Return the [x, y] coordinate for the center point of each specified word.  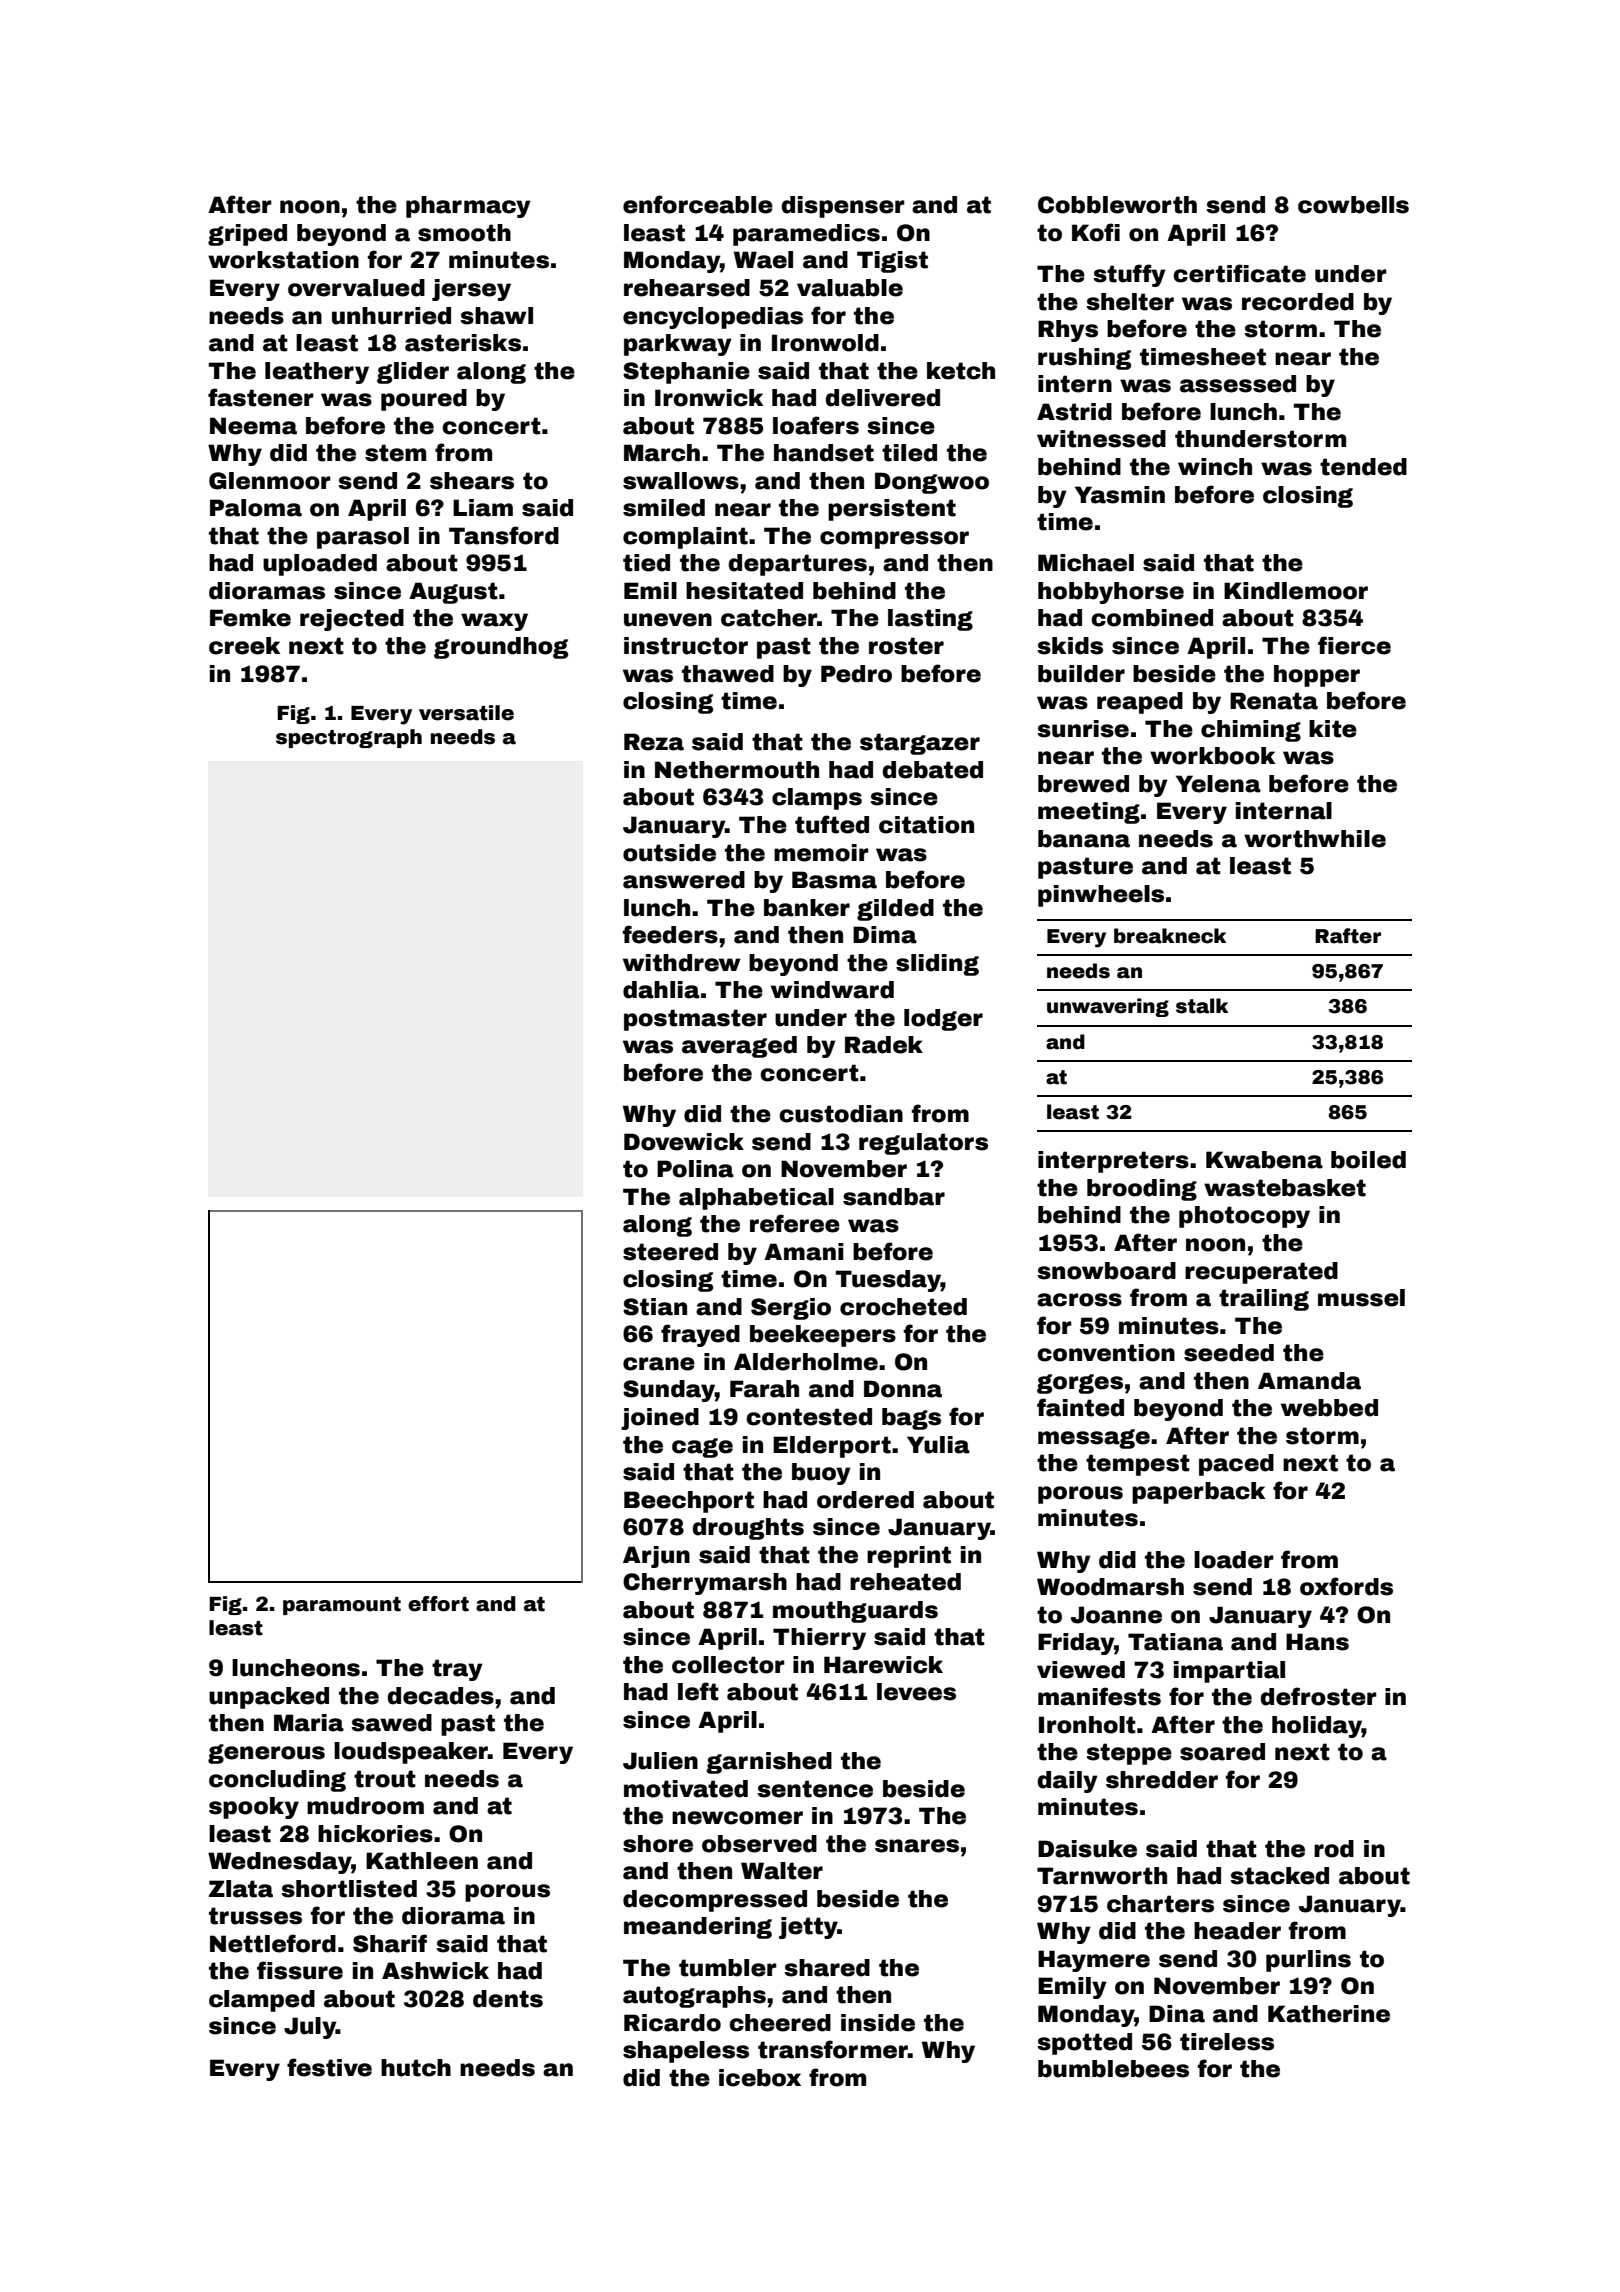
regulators [923, 1144]
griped [247, 235]
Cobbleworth [1117, 205]
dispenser [843, 207]
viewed [1081, 1670]
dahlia [661, 990]
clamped [262, 2001]
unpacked [269, 1698]
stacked [1279, 1876]
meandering [698, 1928]
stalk [1202, 1006]
